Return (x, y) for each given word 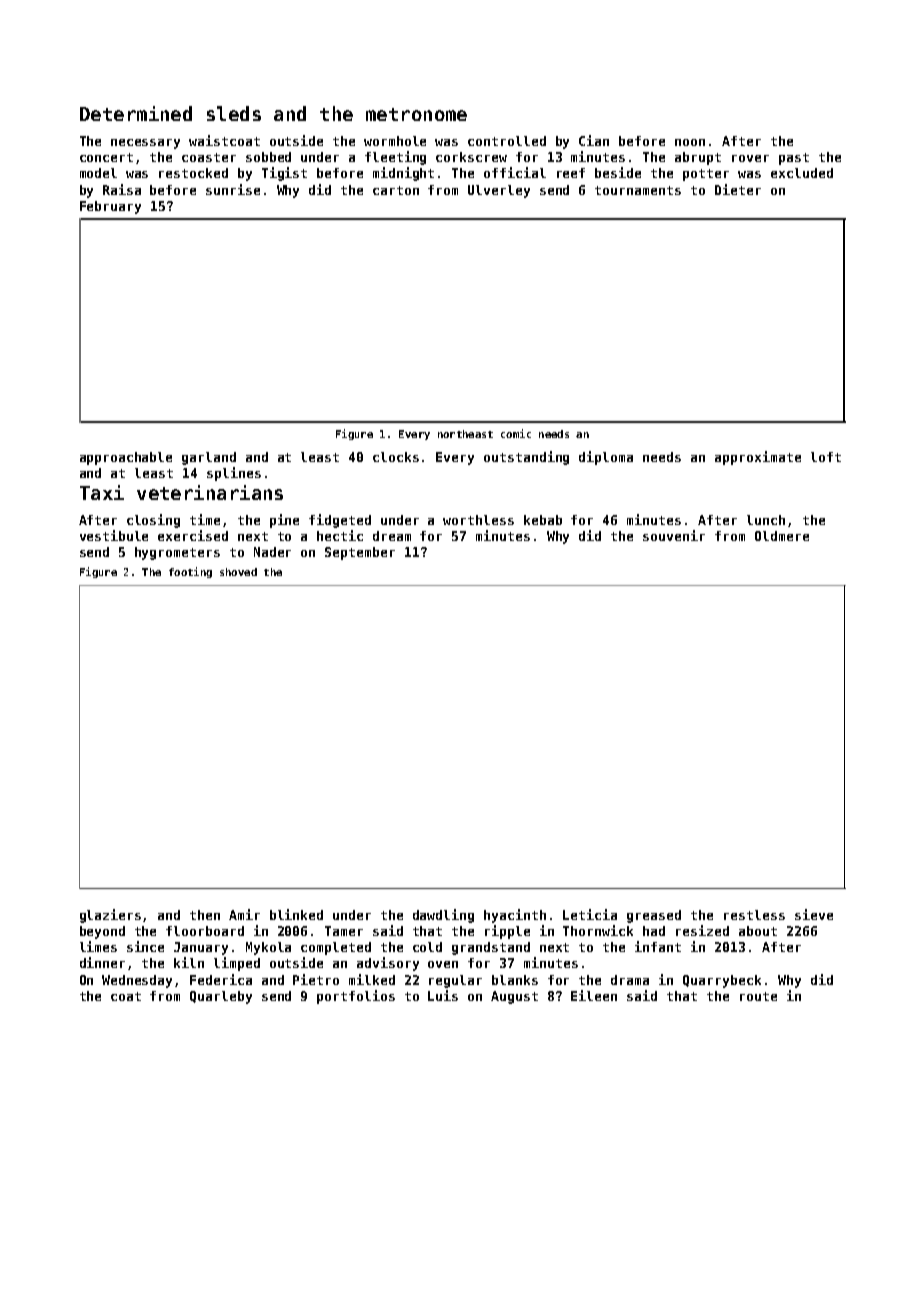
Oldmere (782, 536)
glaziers (110, 916)
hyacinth (515, 916)
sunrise (233, 189)
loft (826, 457)
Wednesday (137, 981)
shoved (238, 572)
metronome (416, 114)
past (794, 159)
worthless (478, 520)
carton (396, 190)
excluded (802, 173)
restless (754, 915)
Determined (136, 113)
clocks (396, 457)
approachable (126, 458)
